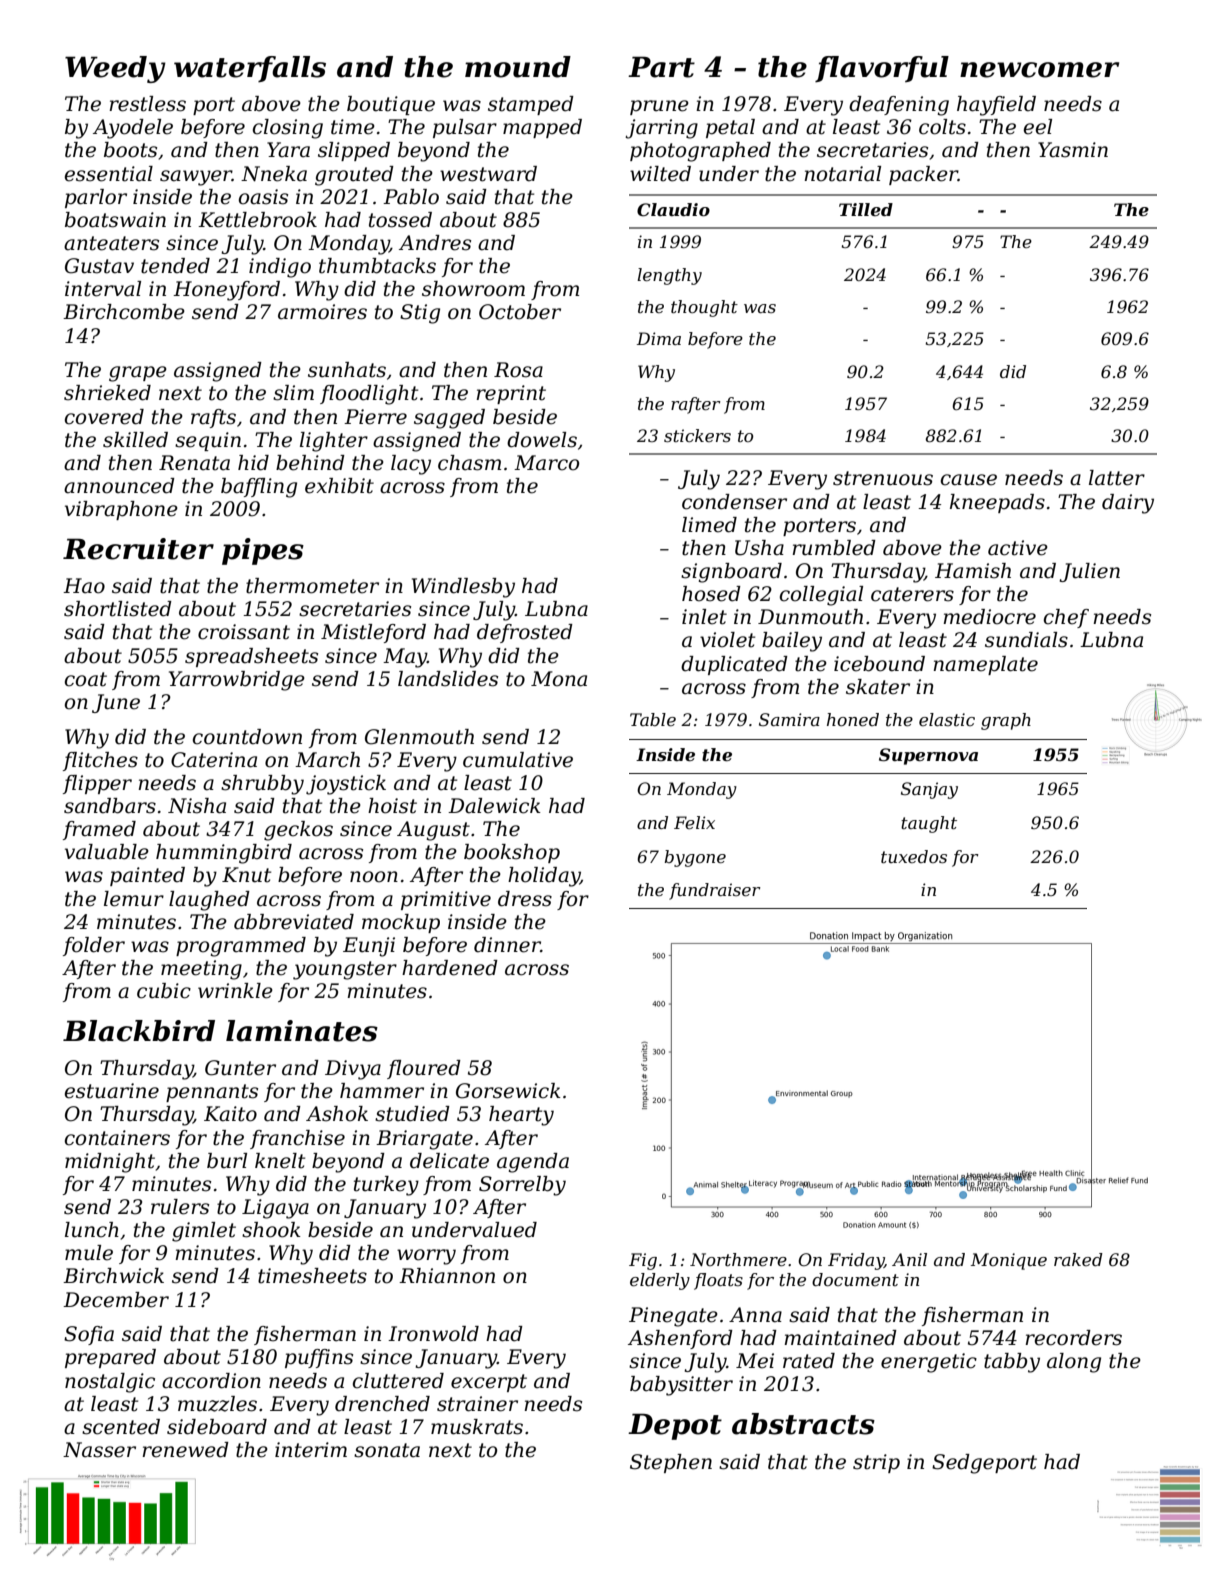 This document has height=1580, width=1221. Describe the element at coordinates (1009, 1261) in the document. I see `Monique` at that location.
